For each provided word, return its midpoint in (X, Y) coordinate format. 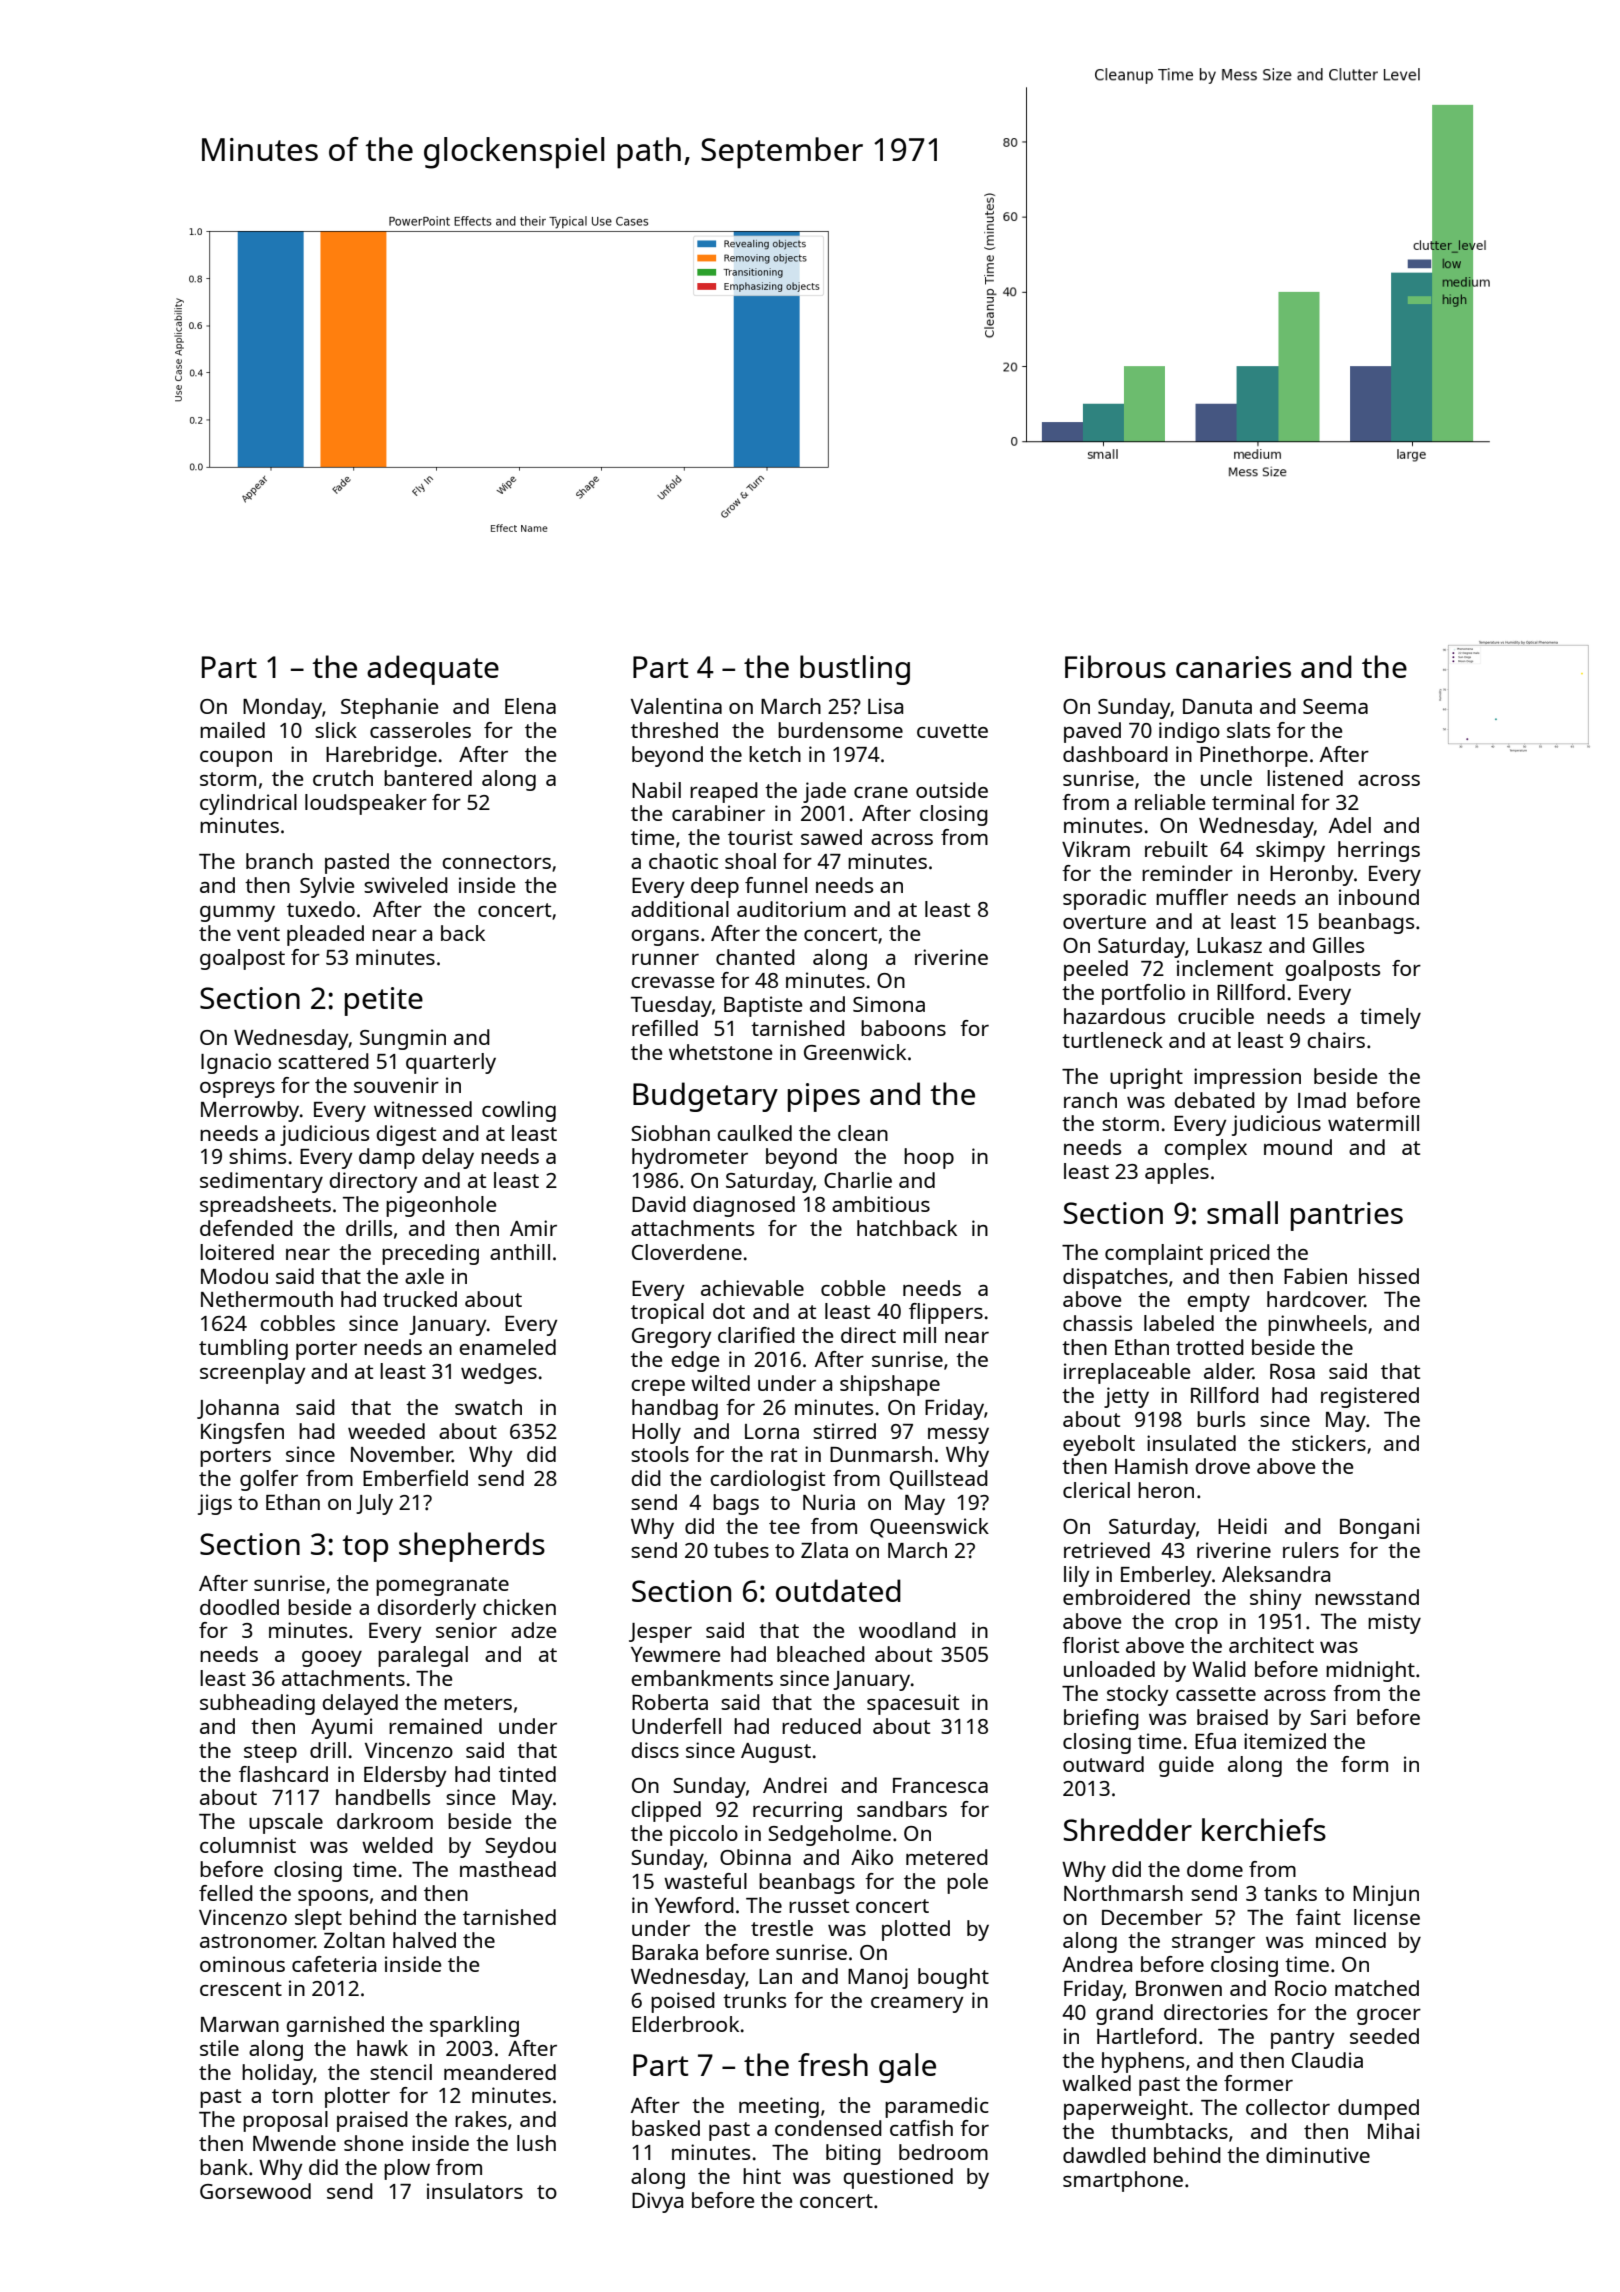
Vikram (1096, 849)
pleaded (325, 935)
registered (1370, 1397)
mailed (232, 730)
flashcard (283, 1774)
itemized (1285, 1741)
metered (947, 1857)
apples (1177, 1173)
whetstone (720, 1052)
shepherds (472, 1547)
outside (952, 790)
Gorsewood (255, 2191)
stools (660, 1454)
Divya (657, 2202)
